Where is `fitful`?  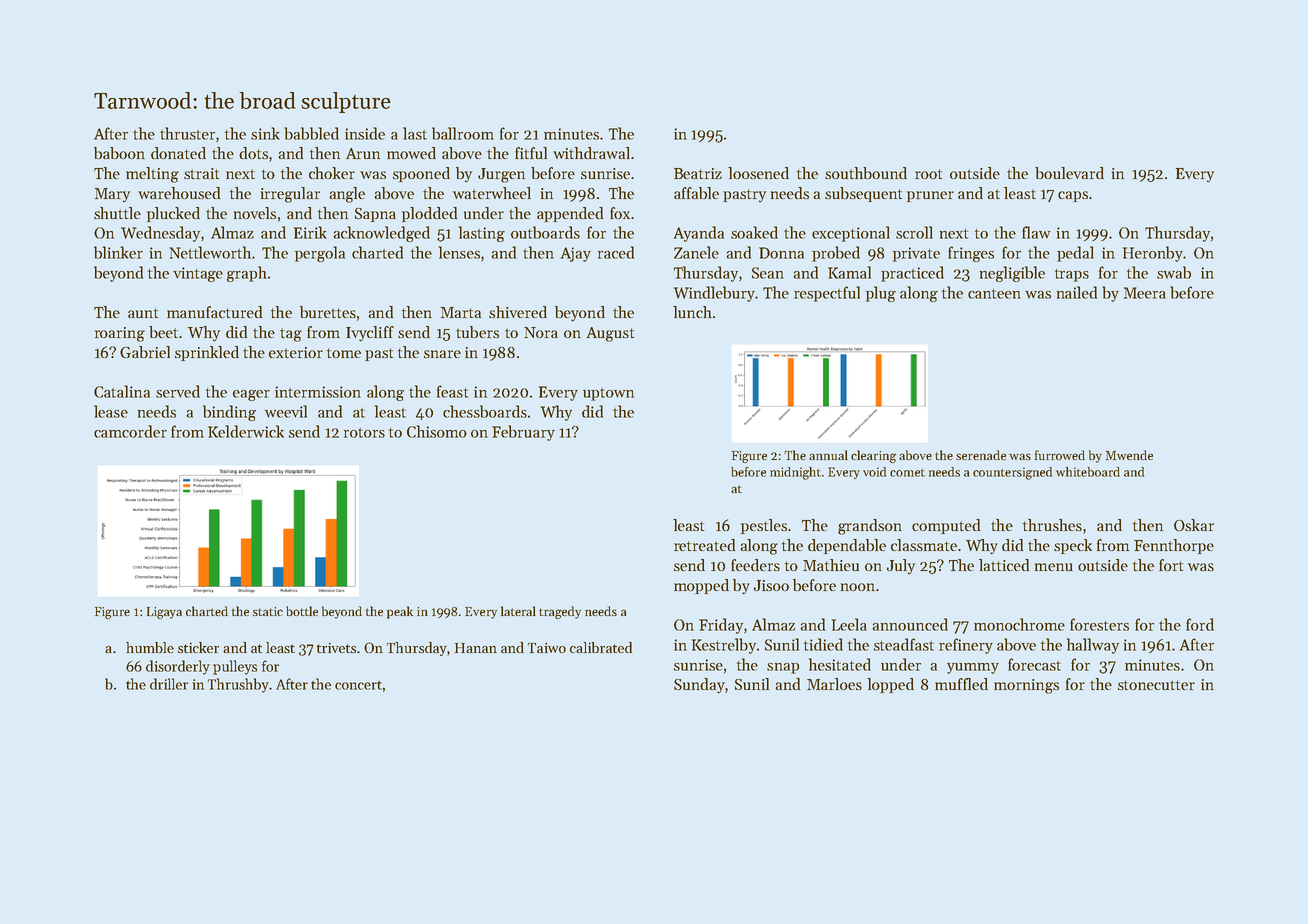 fitful is located at coordinates (531, 153).
